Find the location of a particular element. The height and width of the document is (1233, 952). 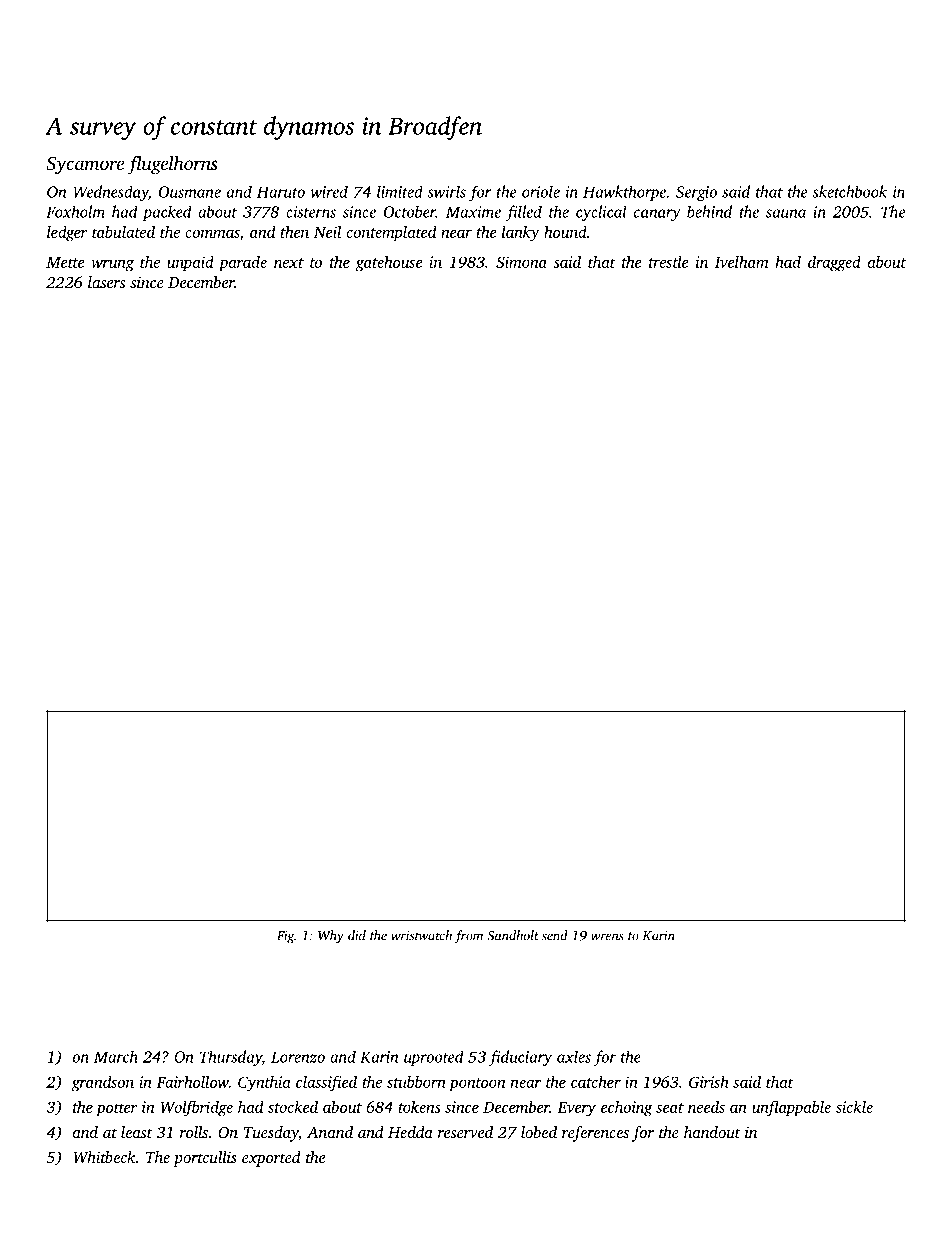

dragged is located at coordinates (834, 263).
